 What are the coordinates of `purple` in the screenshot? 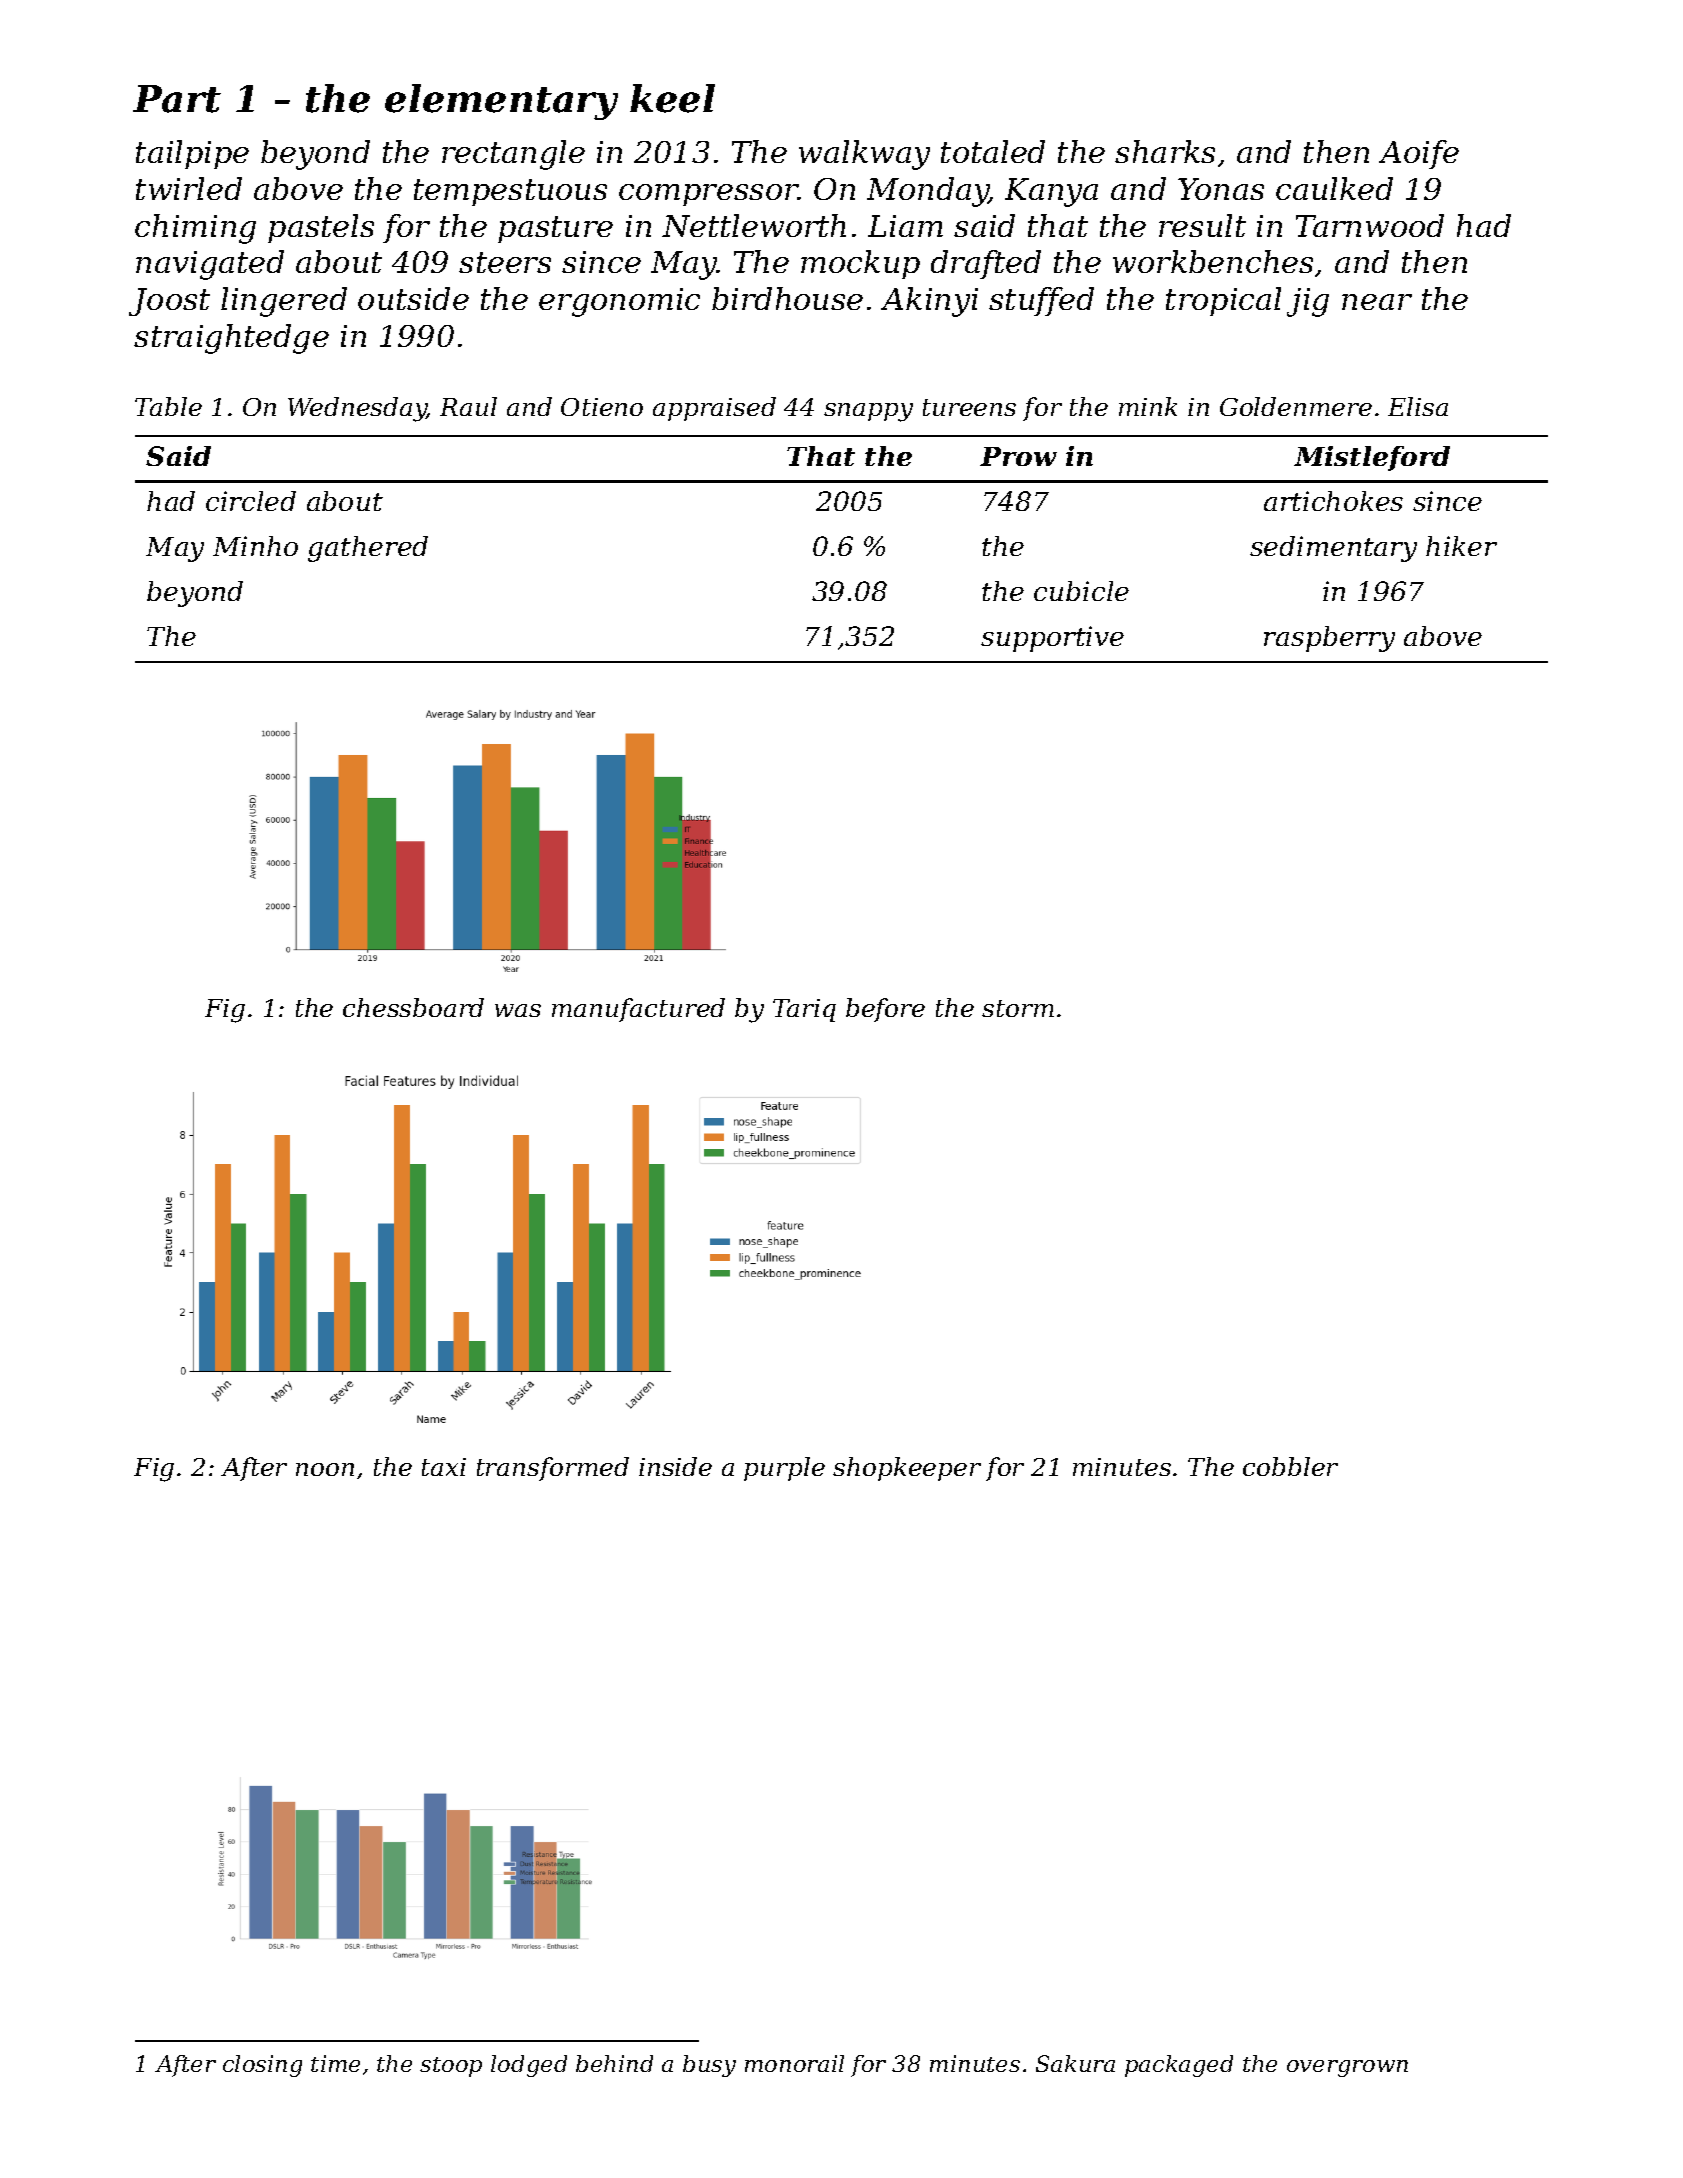 It's located at (784, 1469).
